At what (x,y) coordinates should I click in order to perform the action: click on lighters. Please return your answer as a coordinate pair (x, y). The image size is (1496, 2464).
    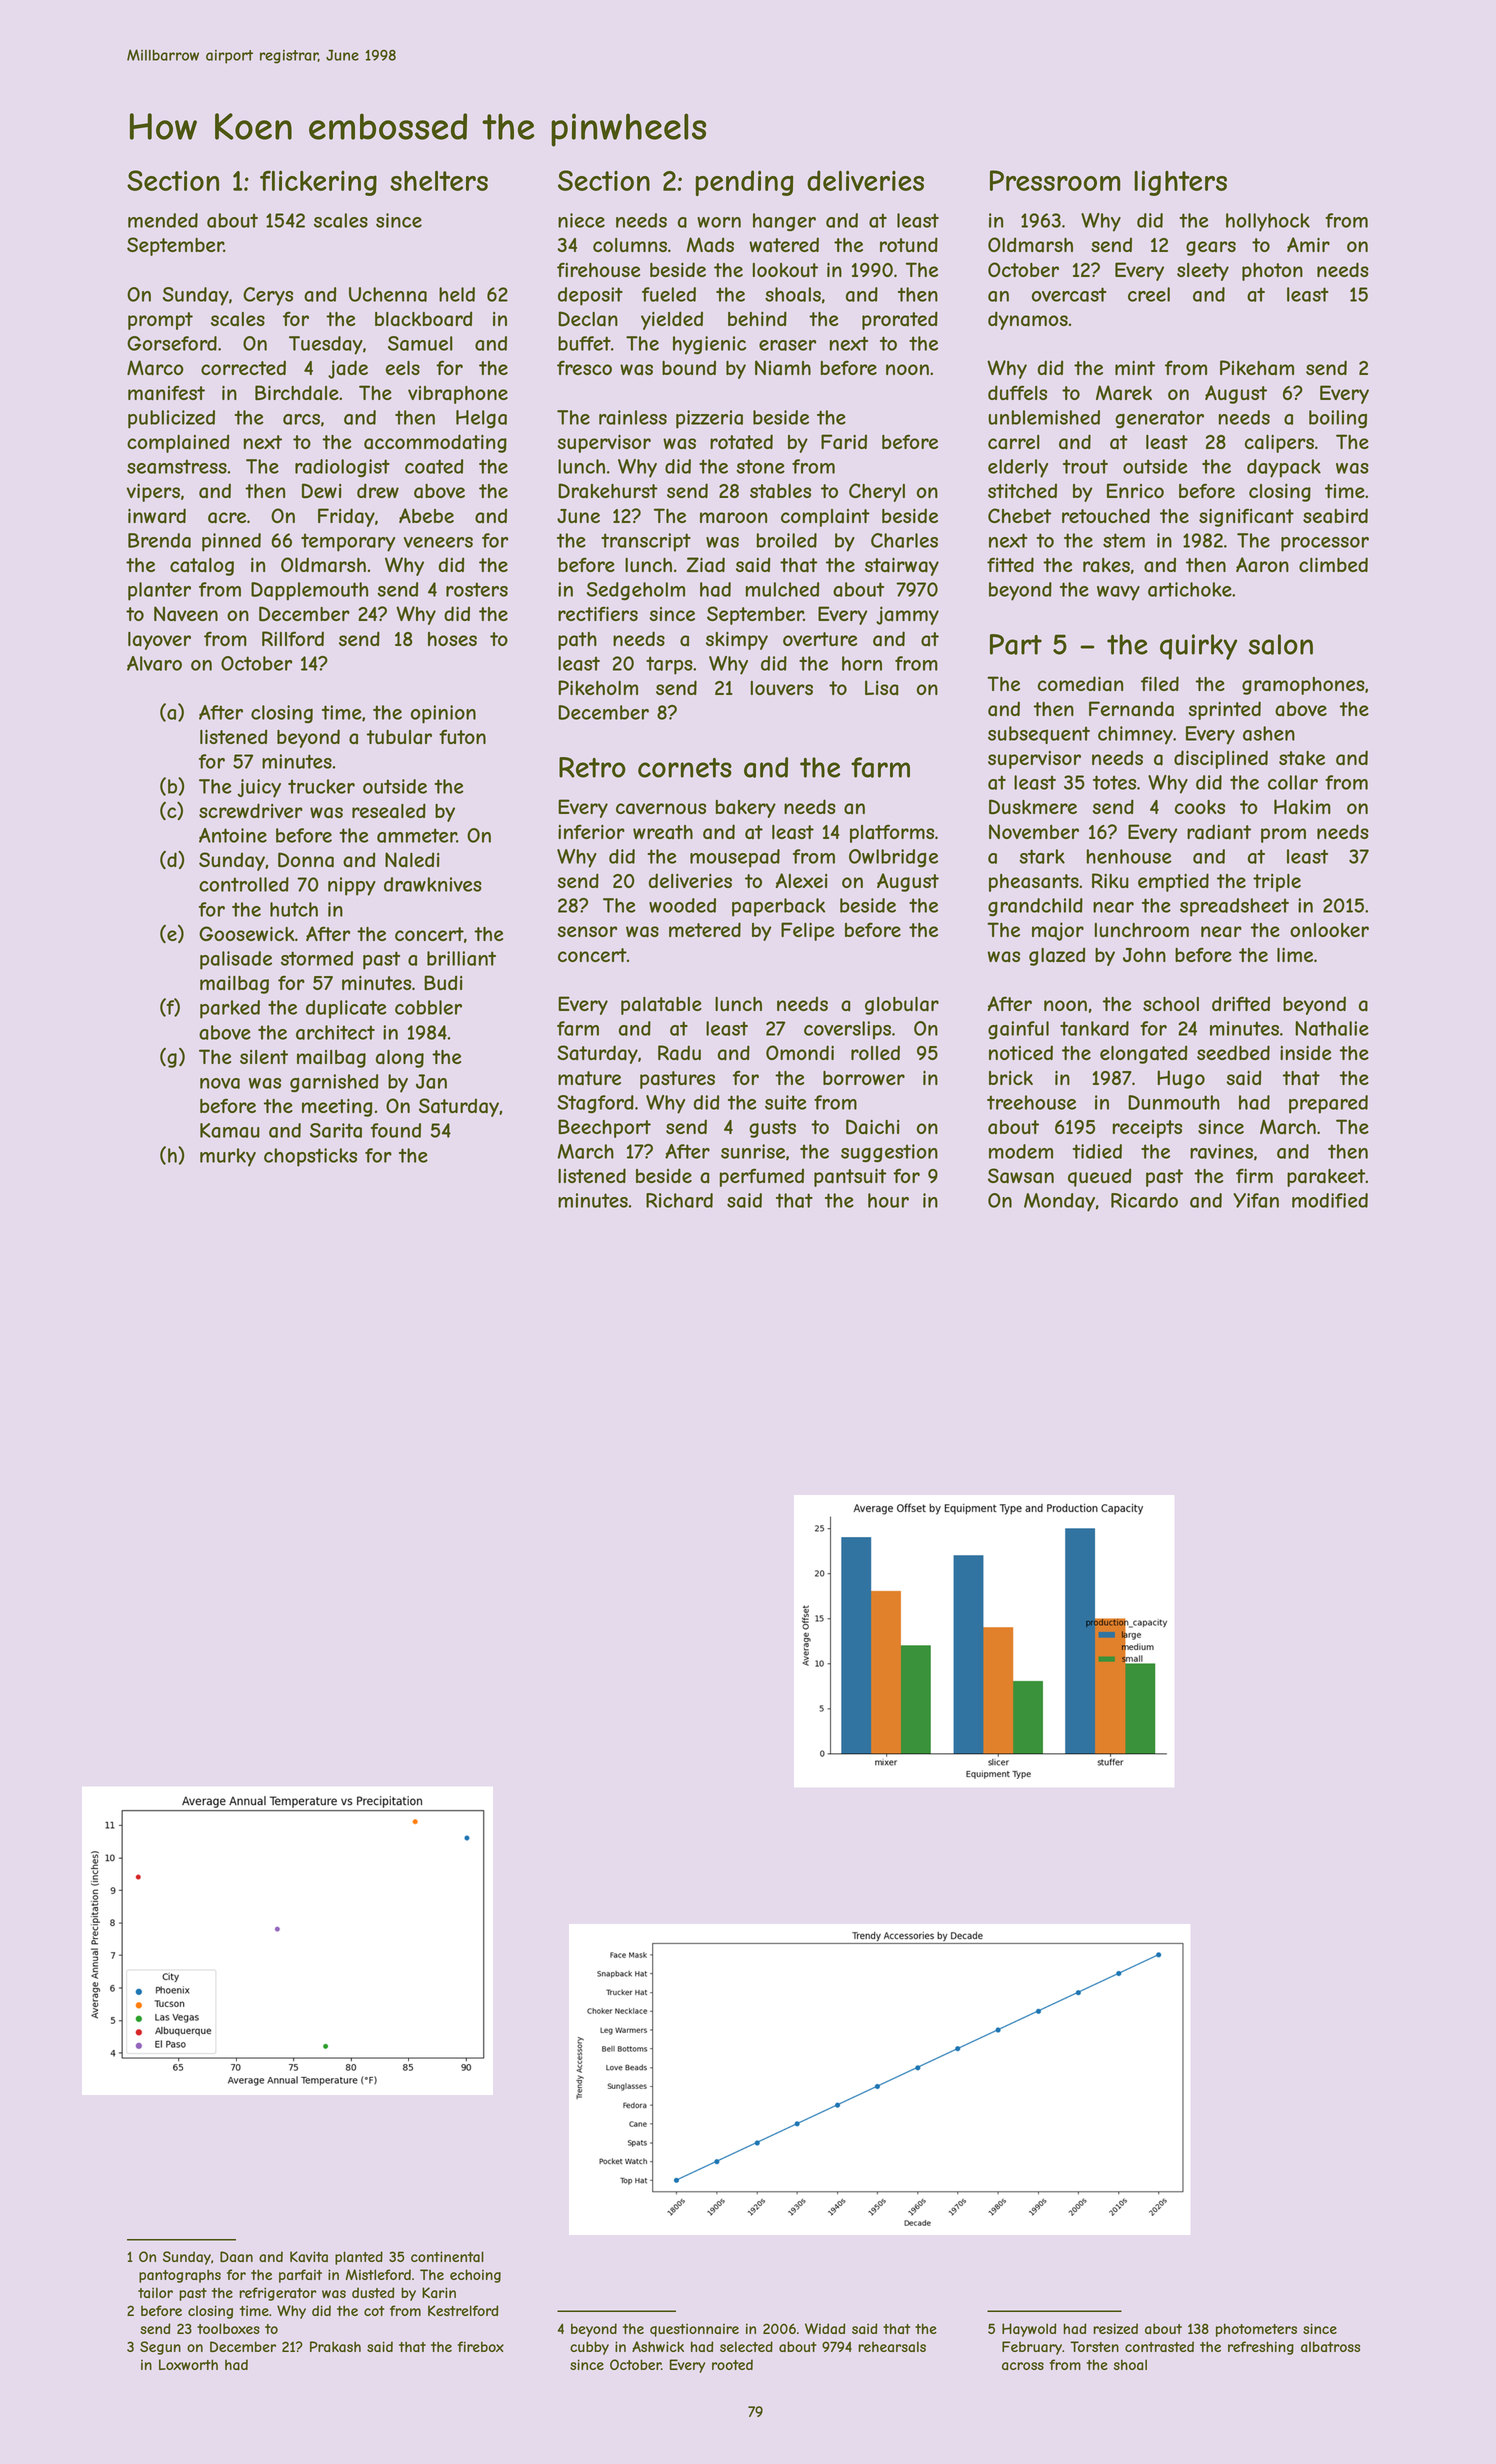
    Looking at the image, I should click on (1180, 183).
